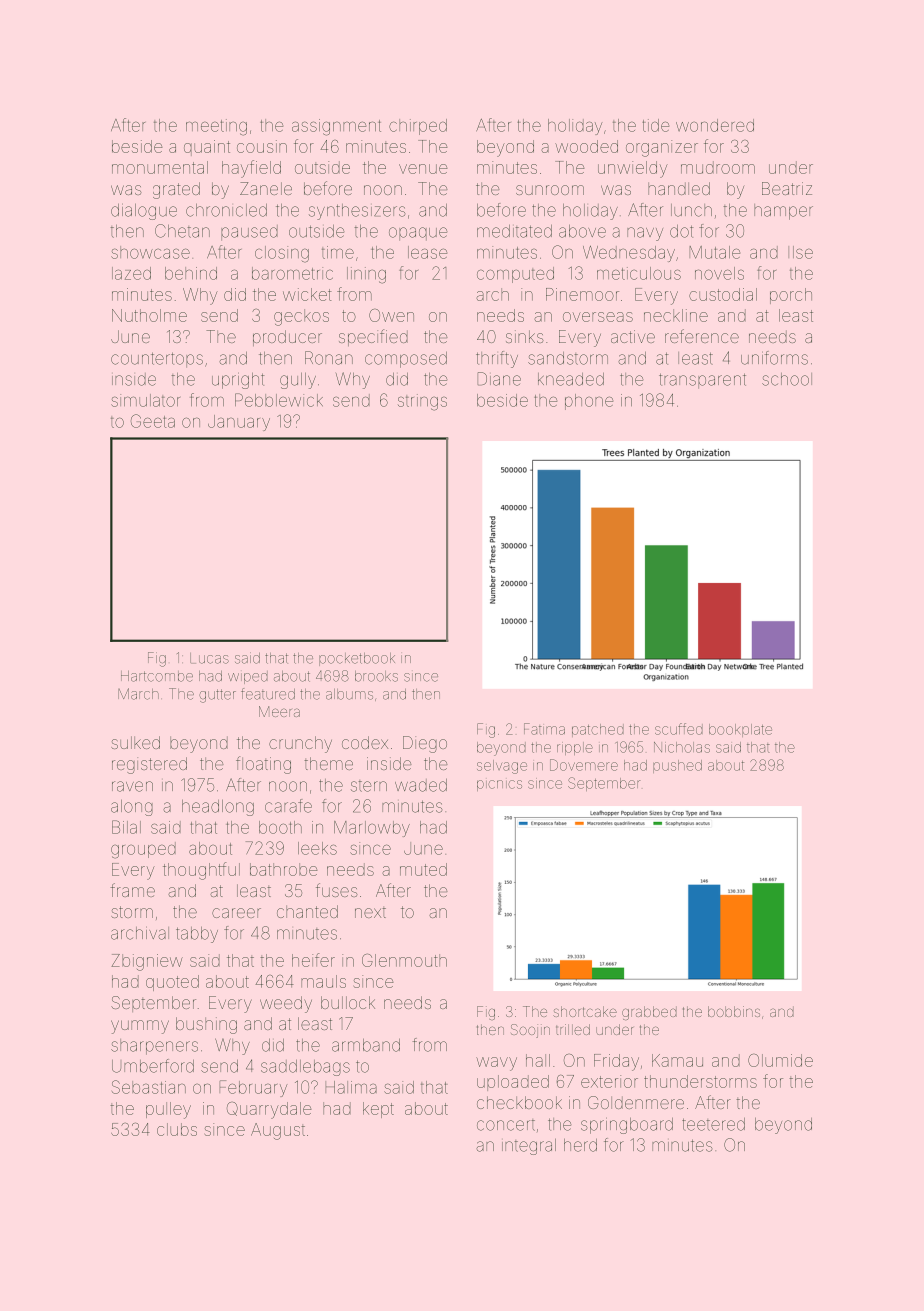 The image size is (924, 1311). I want to click on armband, so click(366, 1045).
